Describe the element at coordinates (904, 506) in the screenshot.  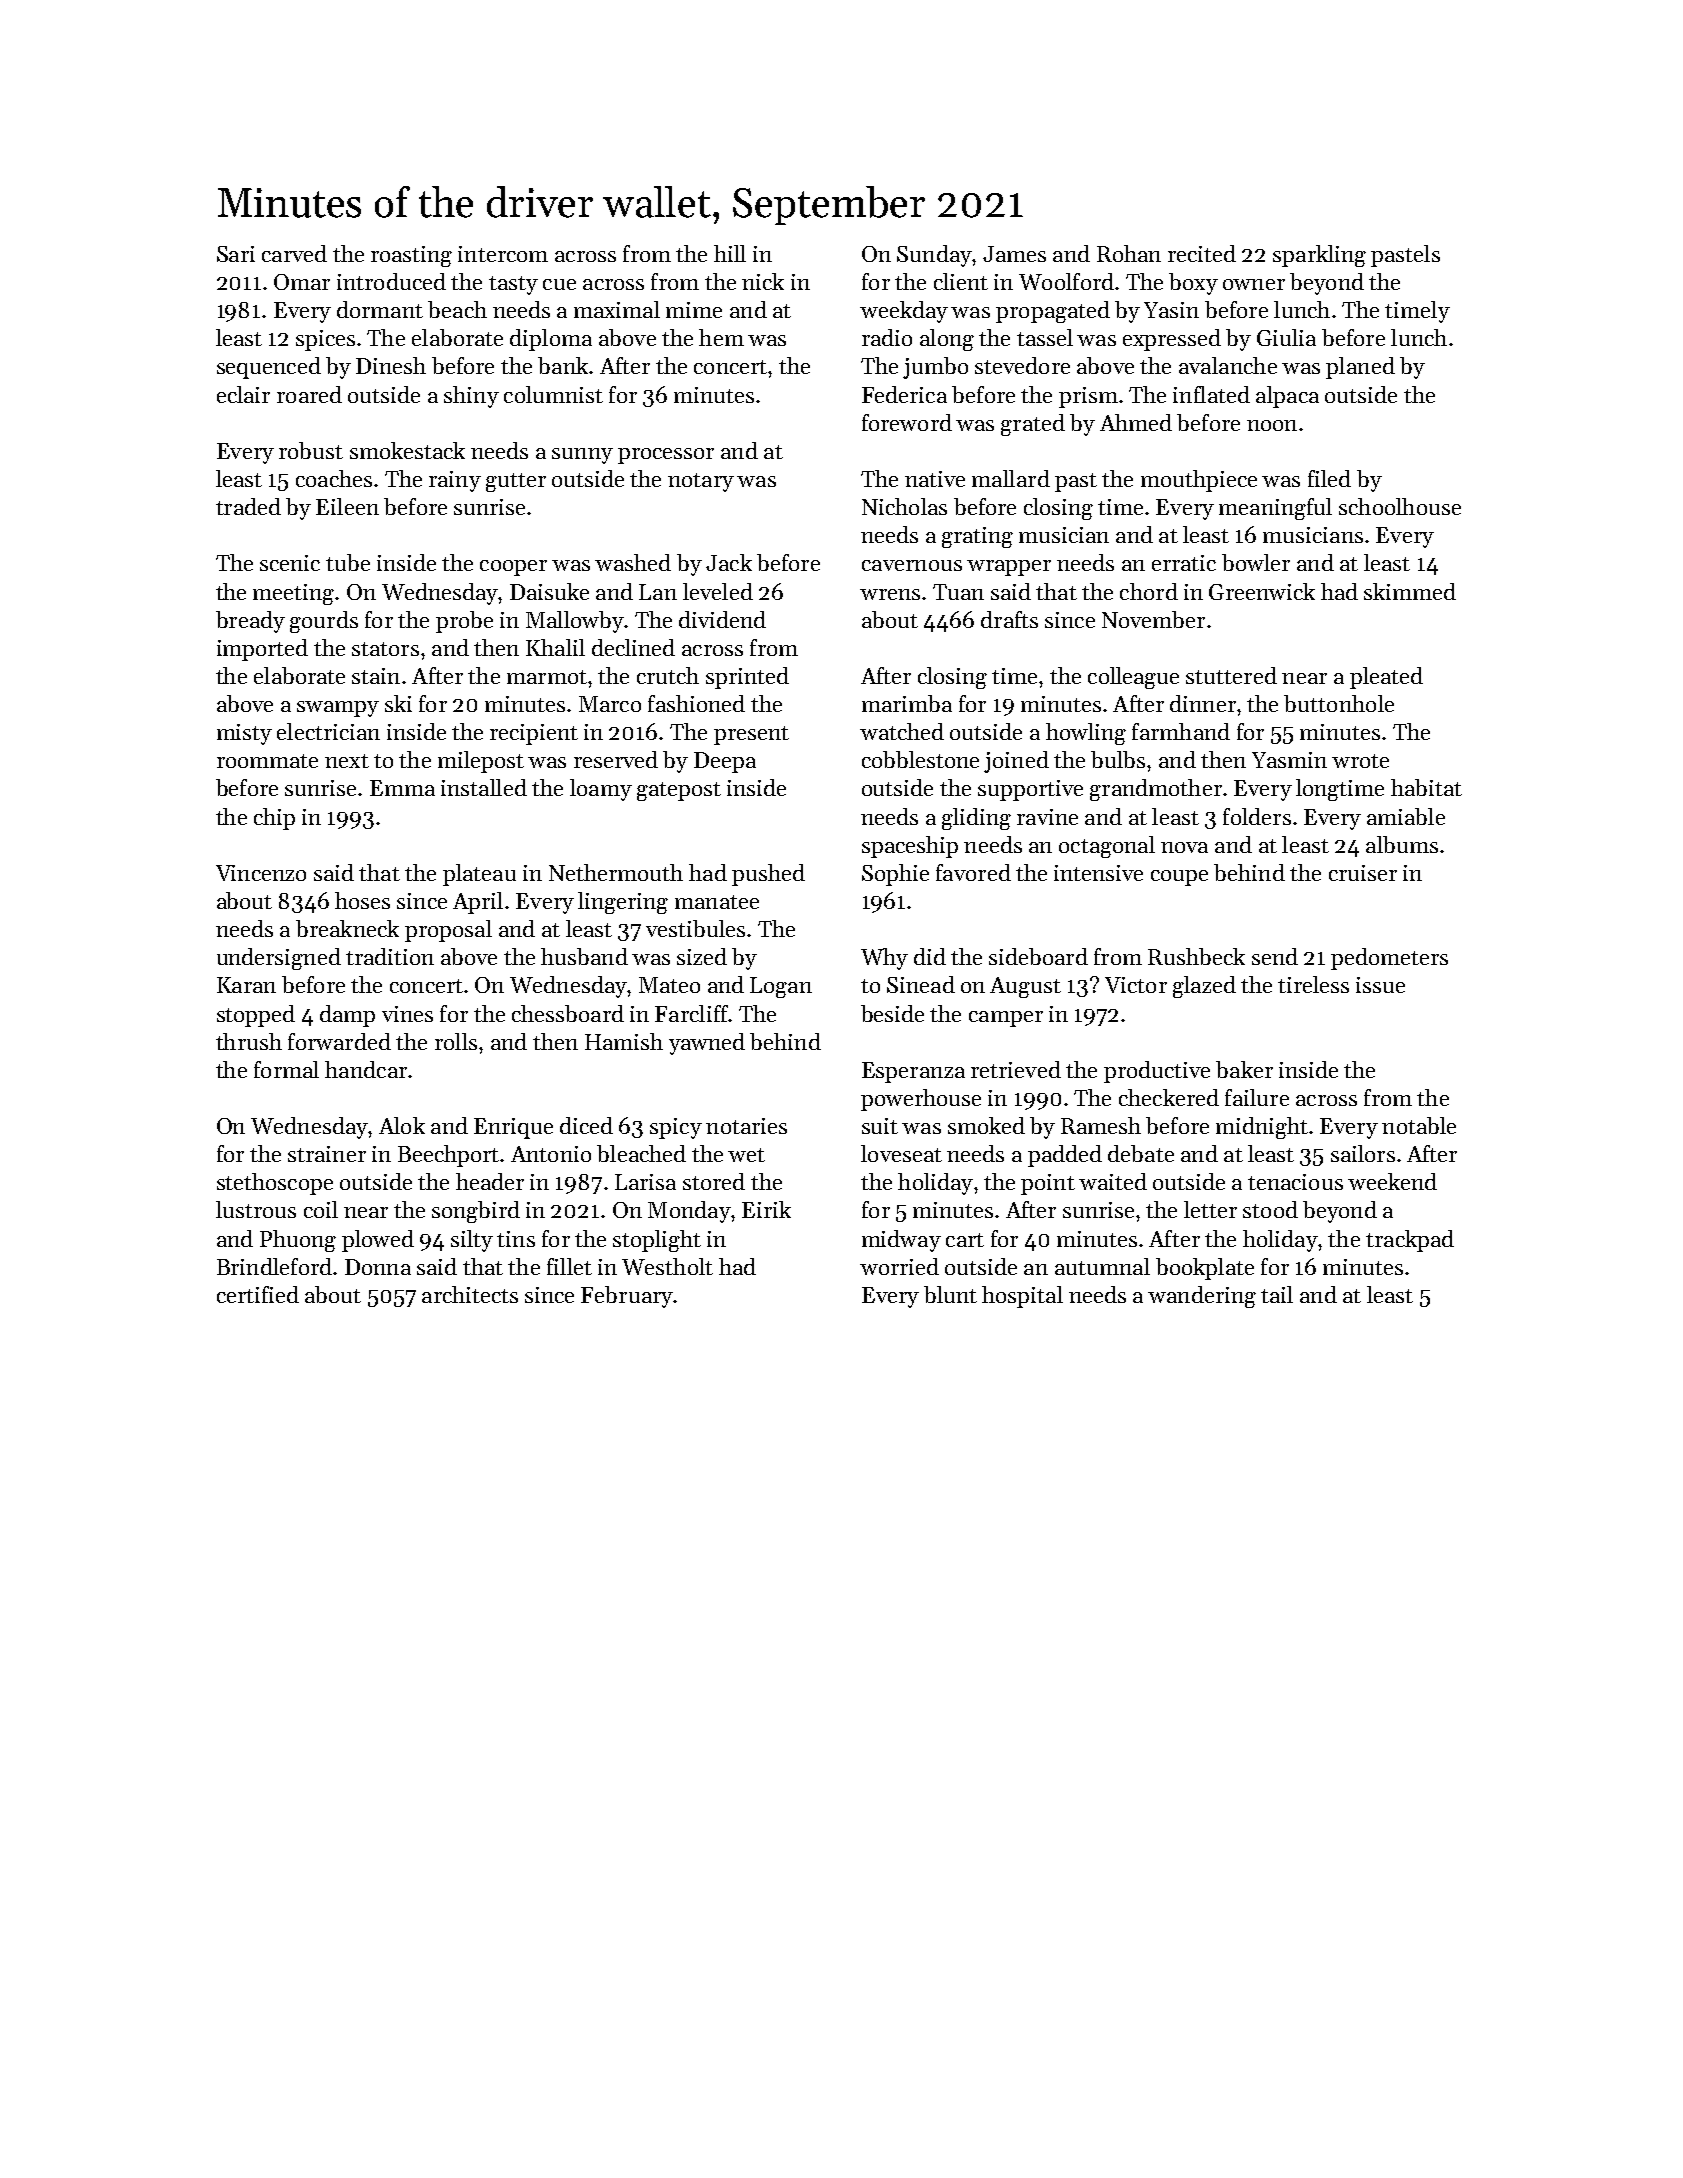
I see `Nicholas` at that location.
